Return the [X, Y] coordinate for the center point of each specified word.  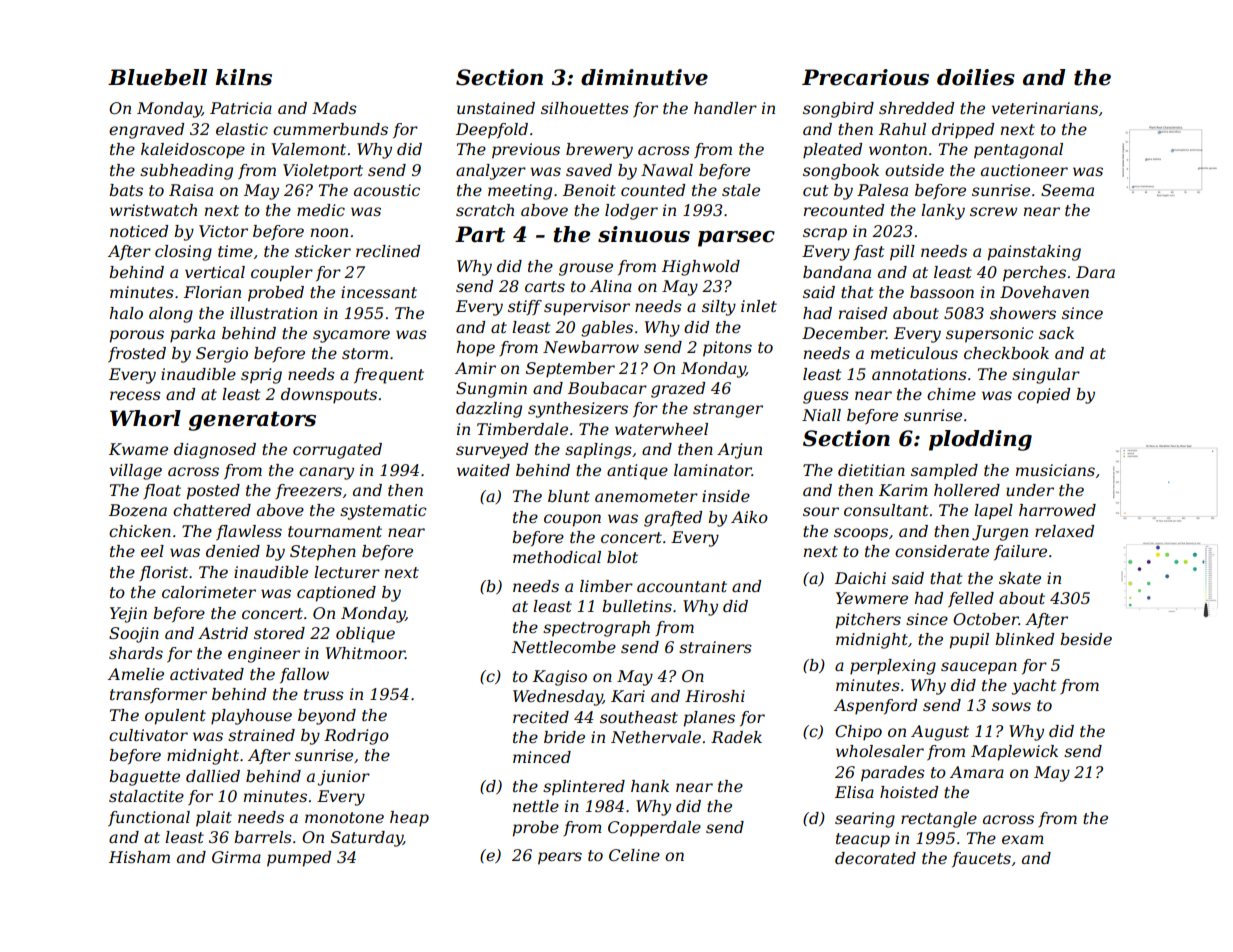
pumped [299, 859]
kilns [243, 77]
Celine [634, 855]
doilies [976, 77]
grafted [673, 519]
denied [233, 551]
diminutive [644, 77]
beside [1086, 639]
